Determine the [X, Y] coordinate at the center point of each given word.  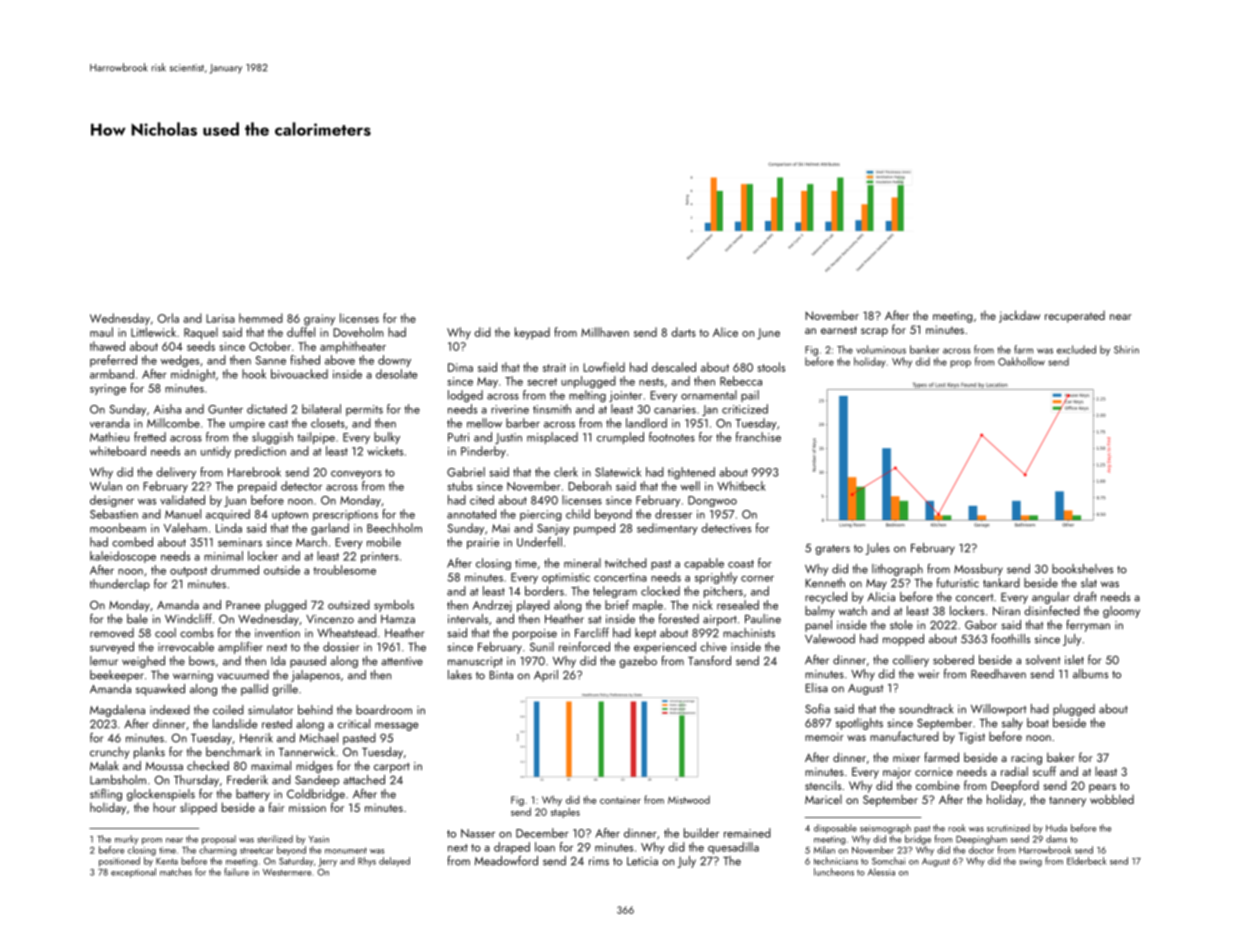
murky [126, 840]
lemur [104, 661]
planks [149, 753]
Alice [725, 332]
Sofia [817, 709]
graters [832, 550]
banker [924, 349]
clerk [566, 472]
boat [1038, 723]
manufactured [904, 736]
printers [380, 557]
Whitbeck [741, 486]
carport [392, 768]
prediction [260, 452]
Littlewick [153, 332]
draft [1085, 597]
